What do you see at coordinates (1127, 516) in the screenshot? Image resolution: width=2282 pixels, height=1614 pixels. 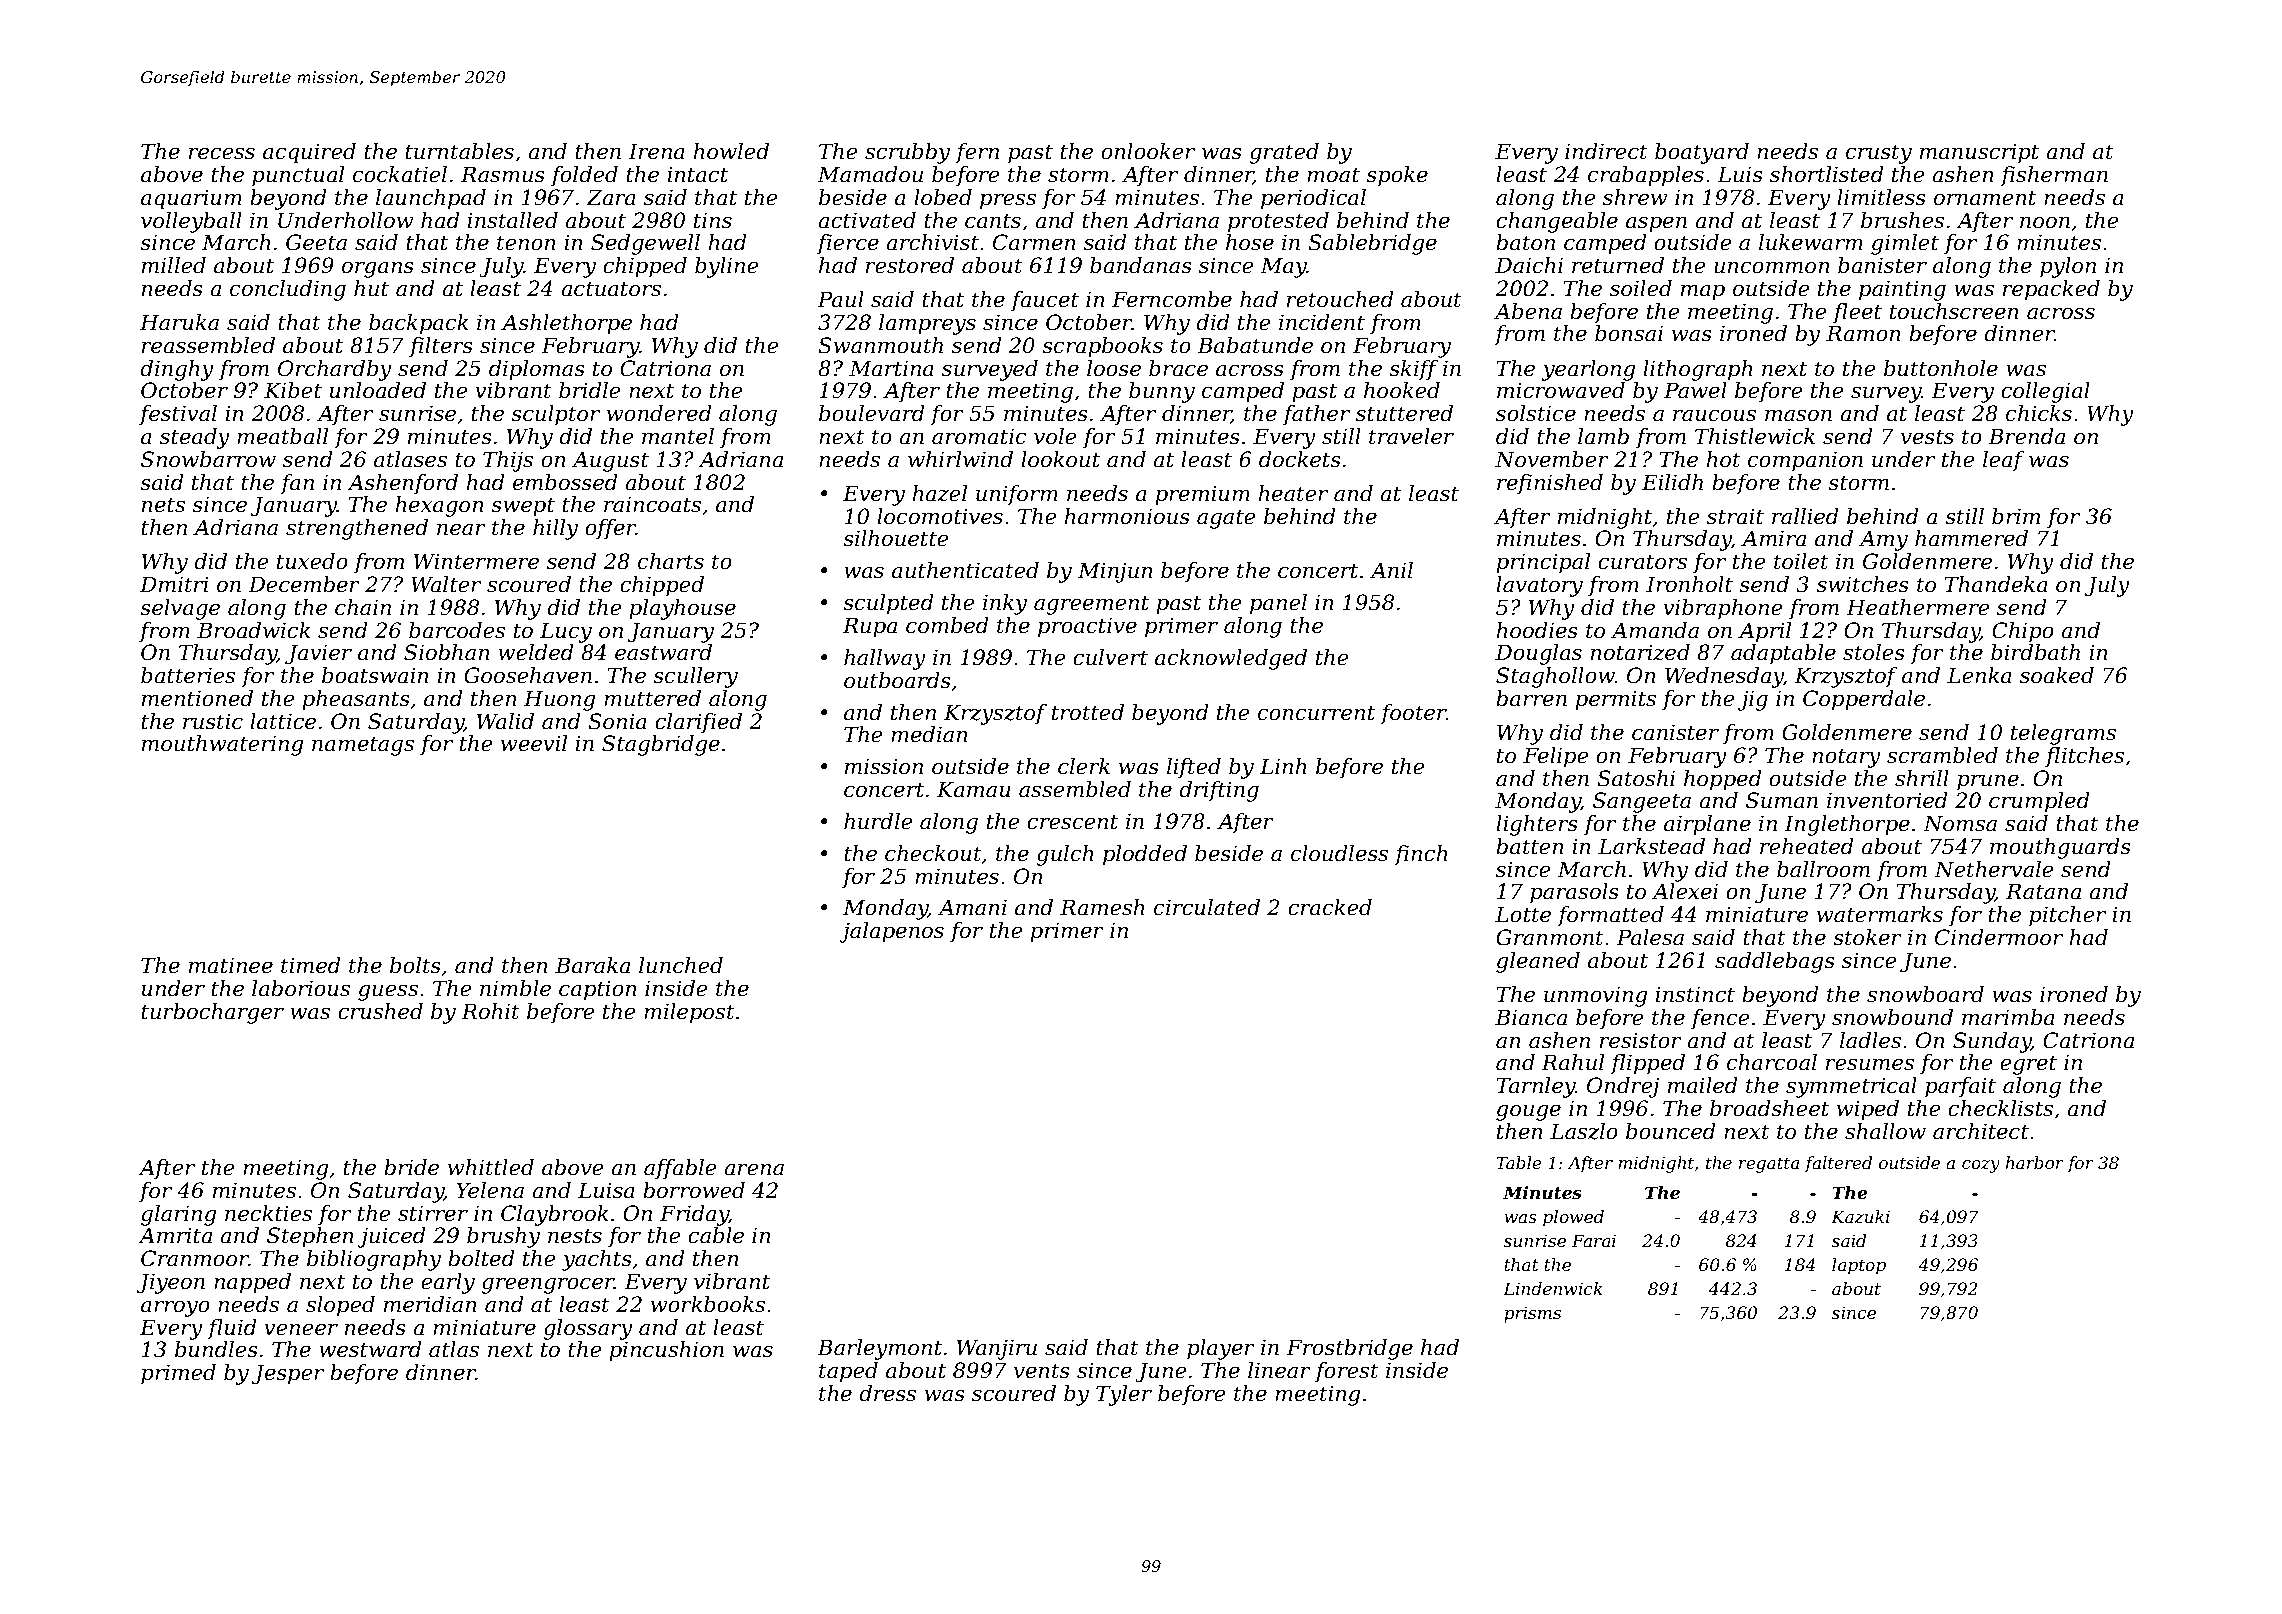 I see `harmonious` at bounding box center [1127, 516].
